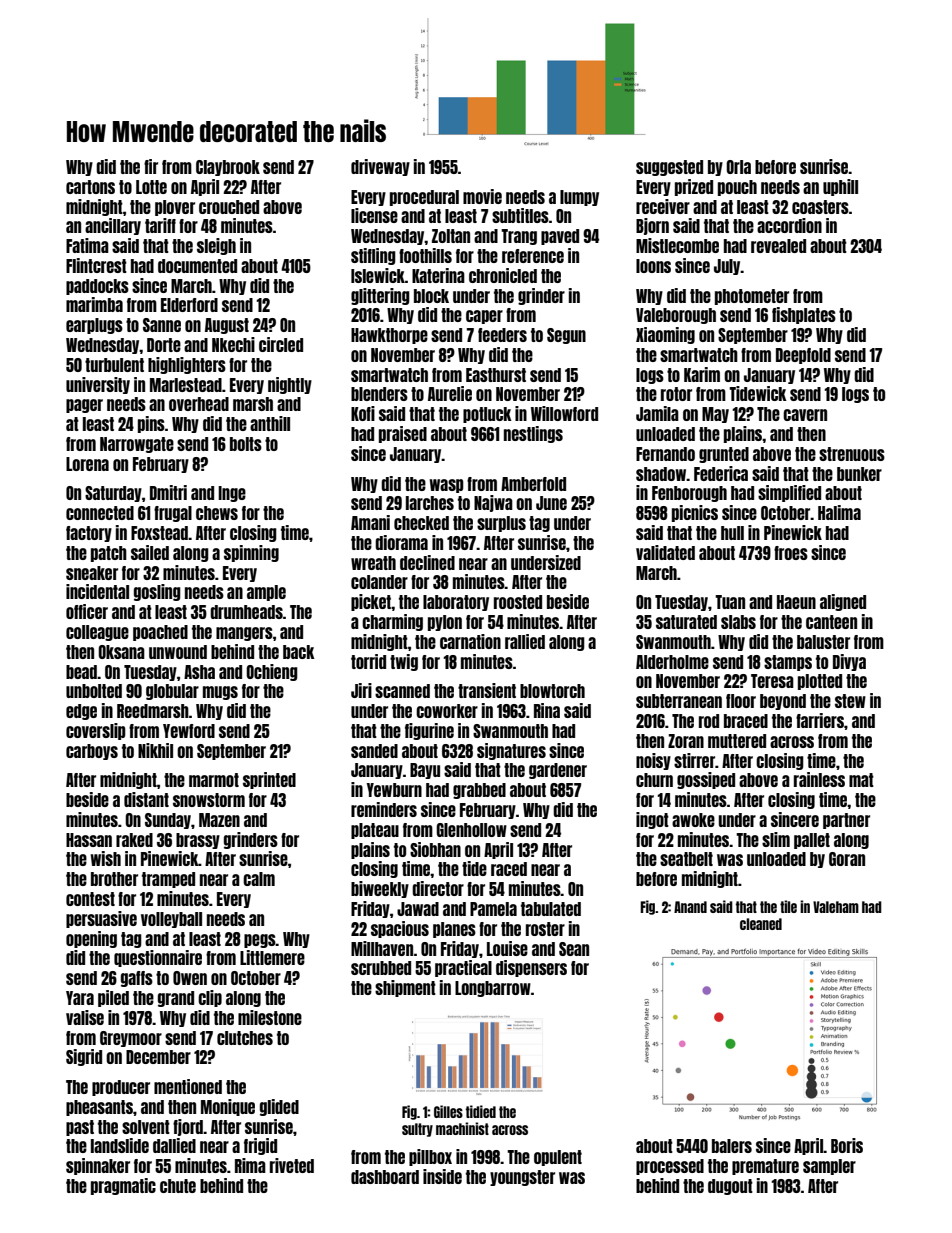 The width and height of the screenshot is (952, 1233). What do you see at coordinates (217, 513) in the screenshot?
I see `chews` at bounding box center [217, 513].
